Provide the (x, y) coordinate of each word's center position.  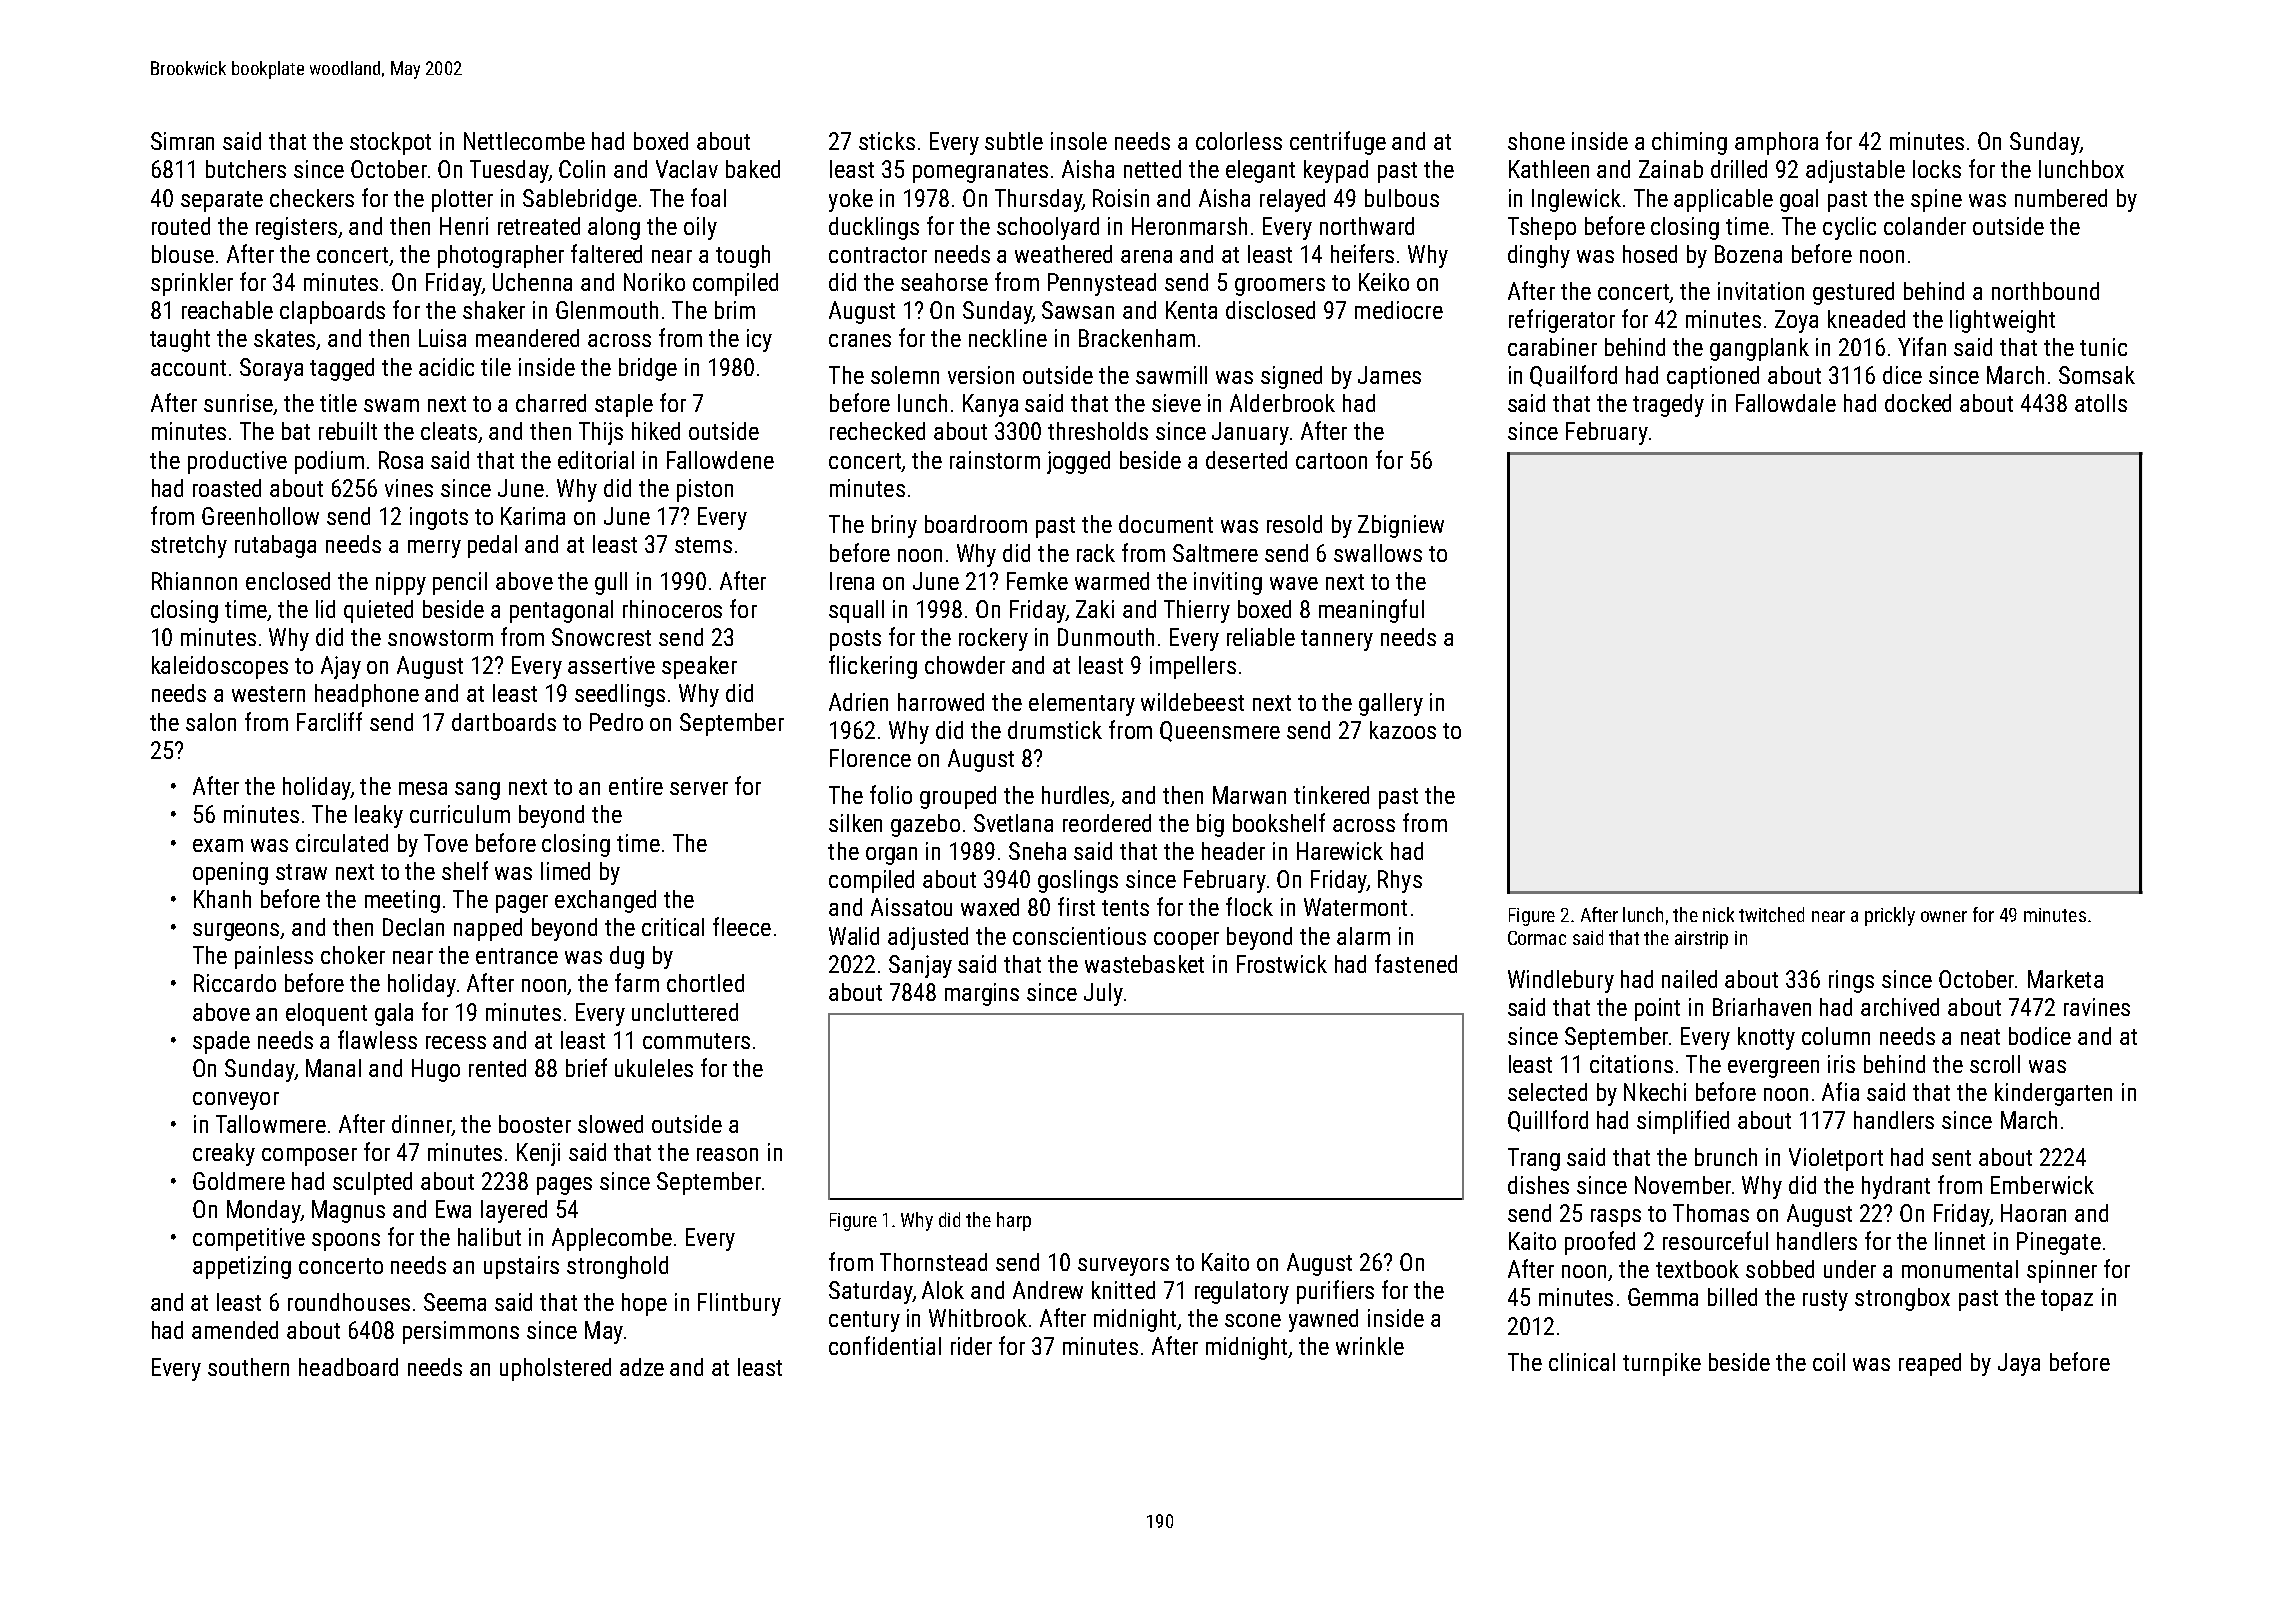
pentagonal (561, 611)
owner (1944, 916)
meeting (402, 901)
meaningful (1371, 611)
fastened (1416, 963)
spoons (346, 1242)
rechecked (877, 431)
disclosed (1270, 310)
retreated (539, 226)
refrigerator (1562, 321)
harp (1014, 1221)
